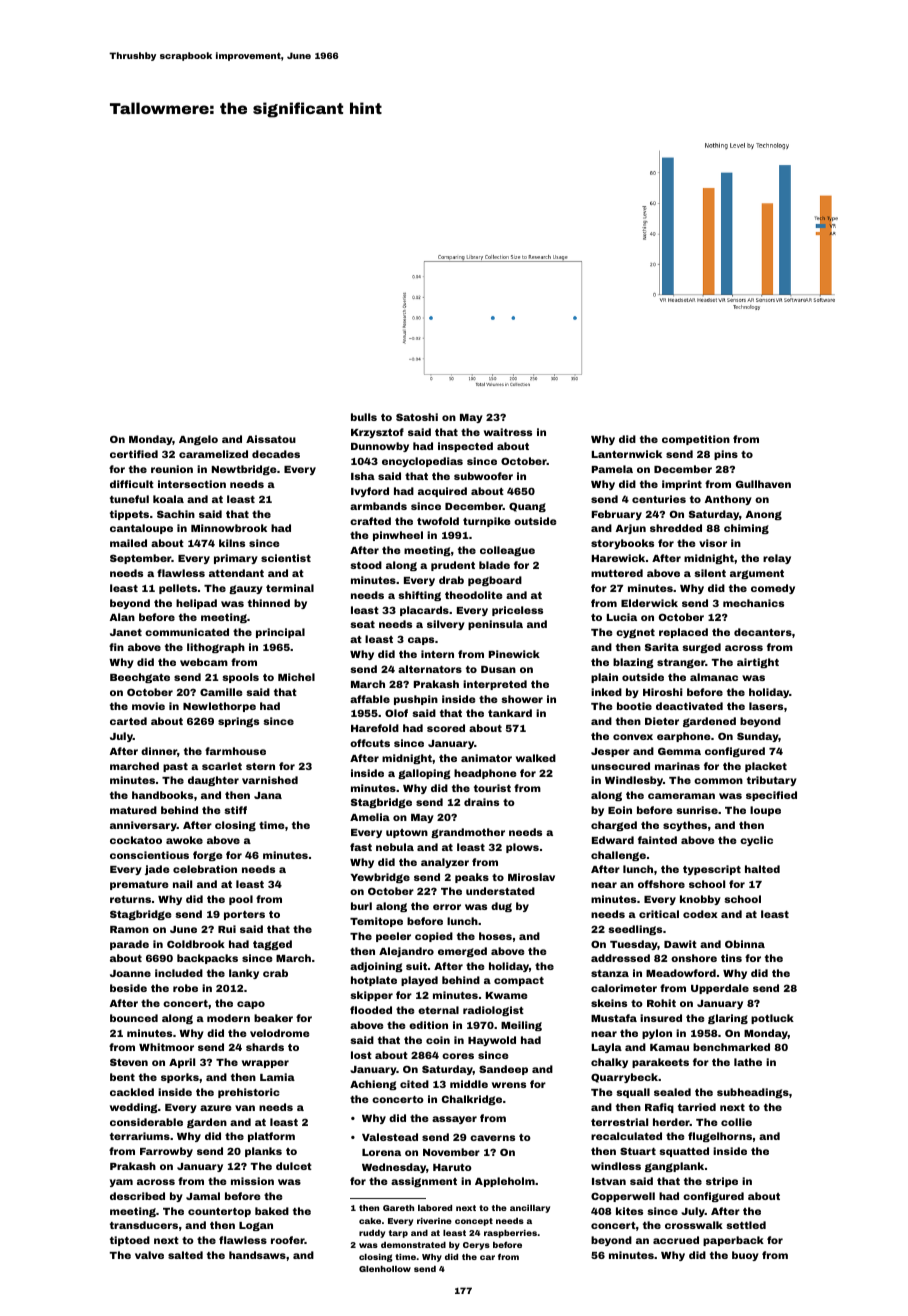 This screenshot has height=1316, width=908. I want to click on prudent, so click(453, 566).
